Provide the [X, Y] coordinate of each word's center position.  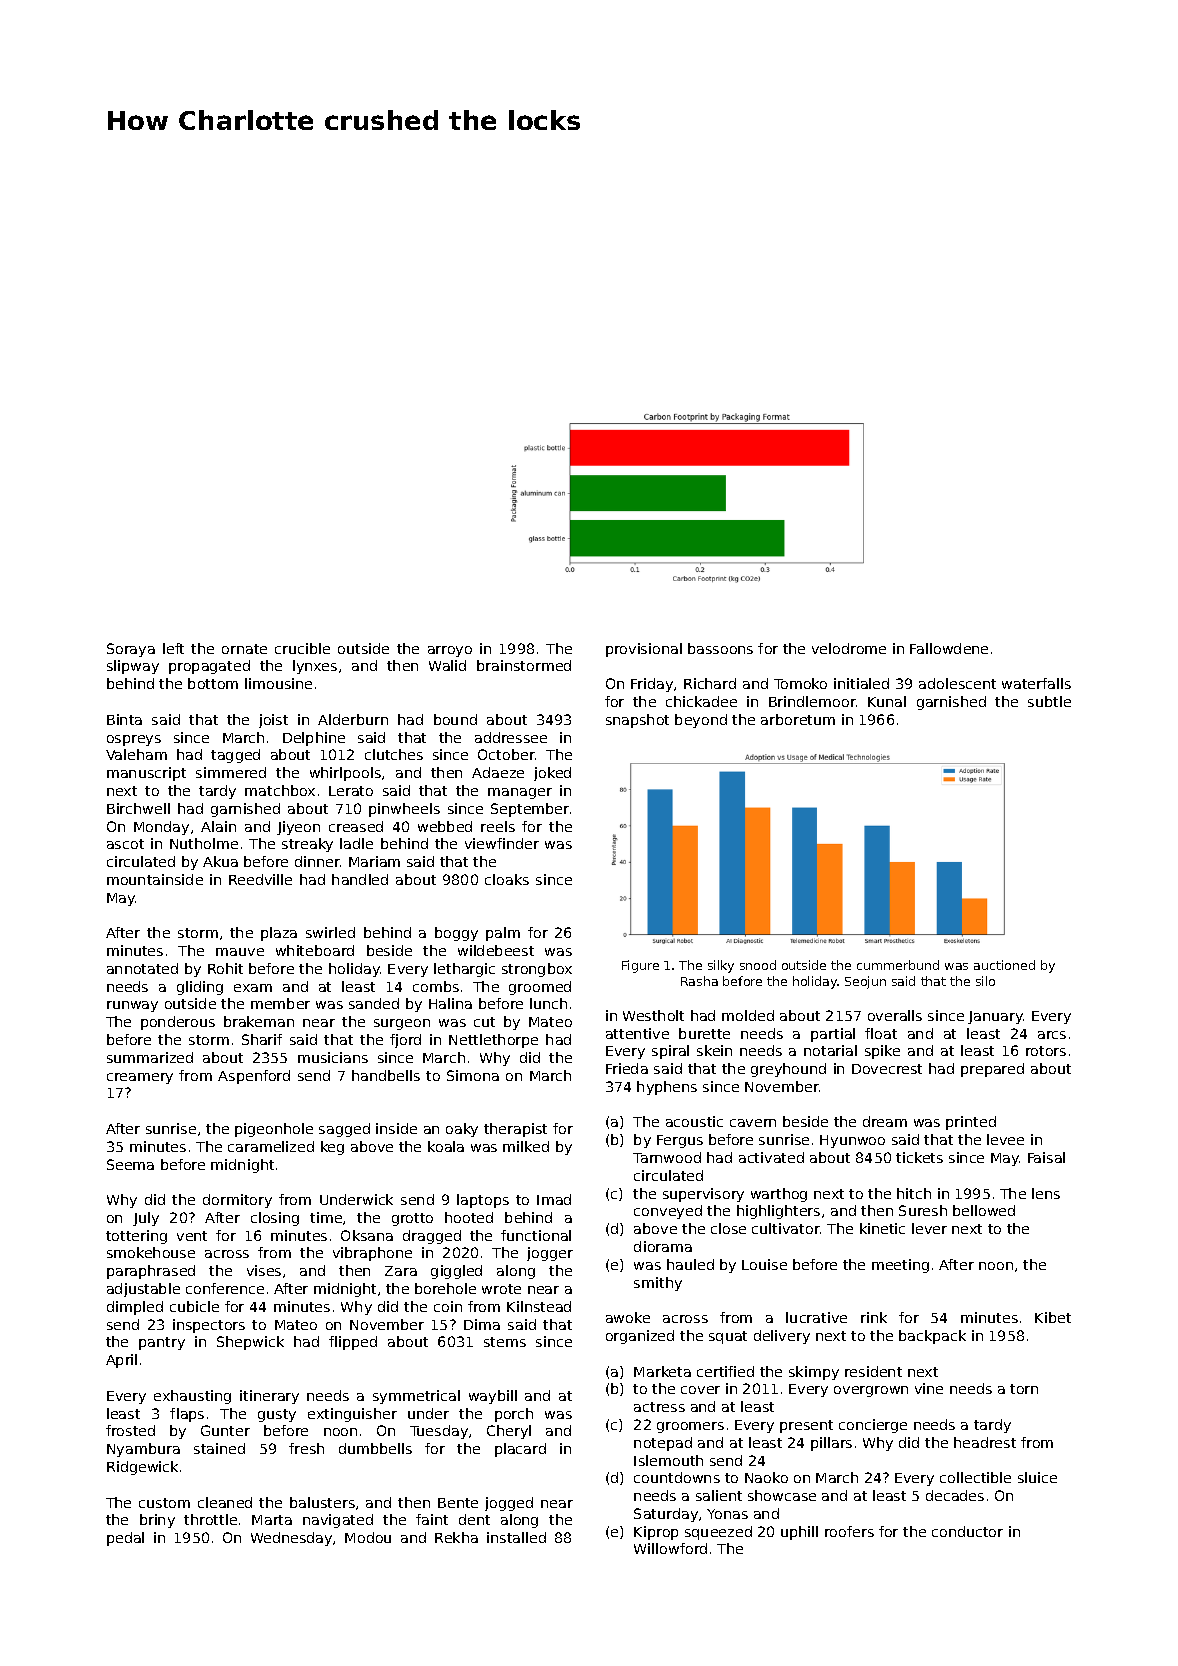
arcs [1052, 1035]
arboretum [798, 719]
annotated [142, 968]
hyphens [667, 1088]
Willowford [670, 1548]
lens [1046, 1193]
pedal [125, 1539]
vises [264, 1270]
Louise [764, 1264]
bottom [213, 683]
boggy [456, 934]
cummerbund [898, 965]
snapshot [637, 721]
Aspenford [254, 1077]
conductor [967, 1531]
